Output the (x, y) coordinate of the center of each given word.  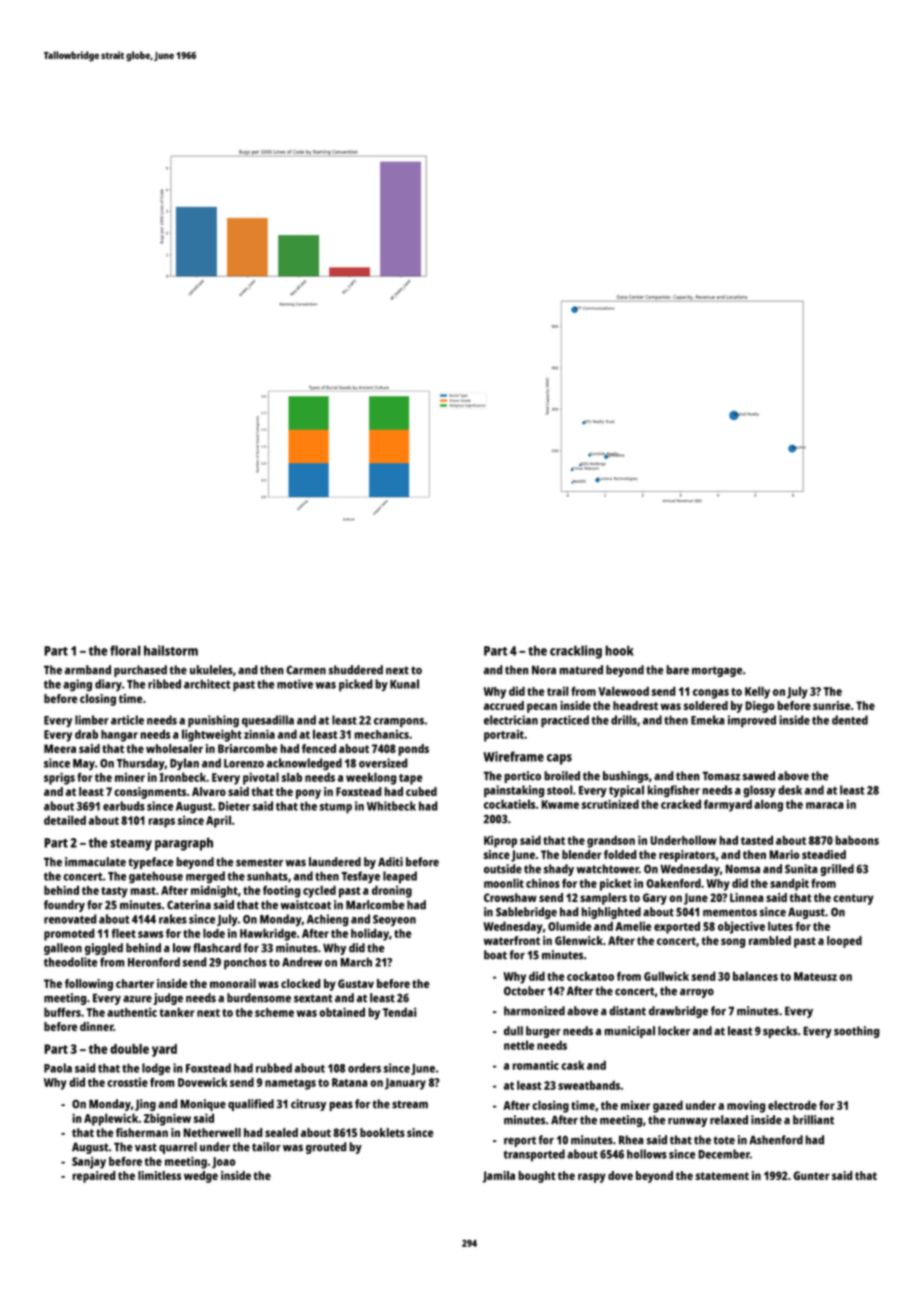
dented (850, 720)
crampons (399, 723)
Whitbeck (391, 806)
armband (88, 670)
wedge (201, 1177)
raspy (592, 1178)
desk (790, 790)
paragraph (184, 844)
